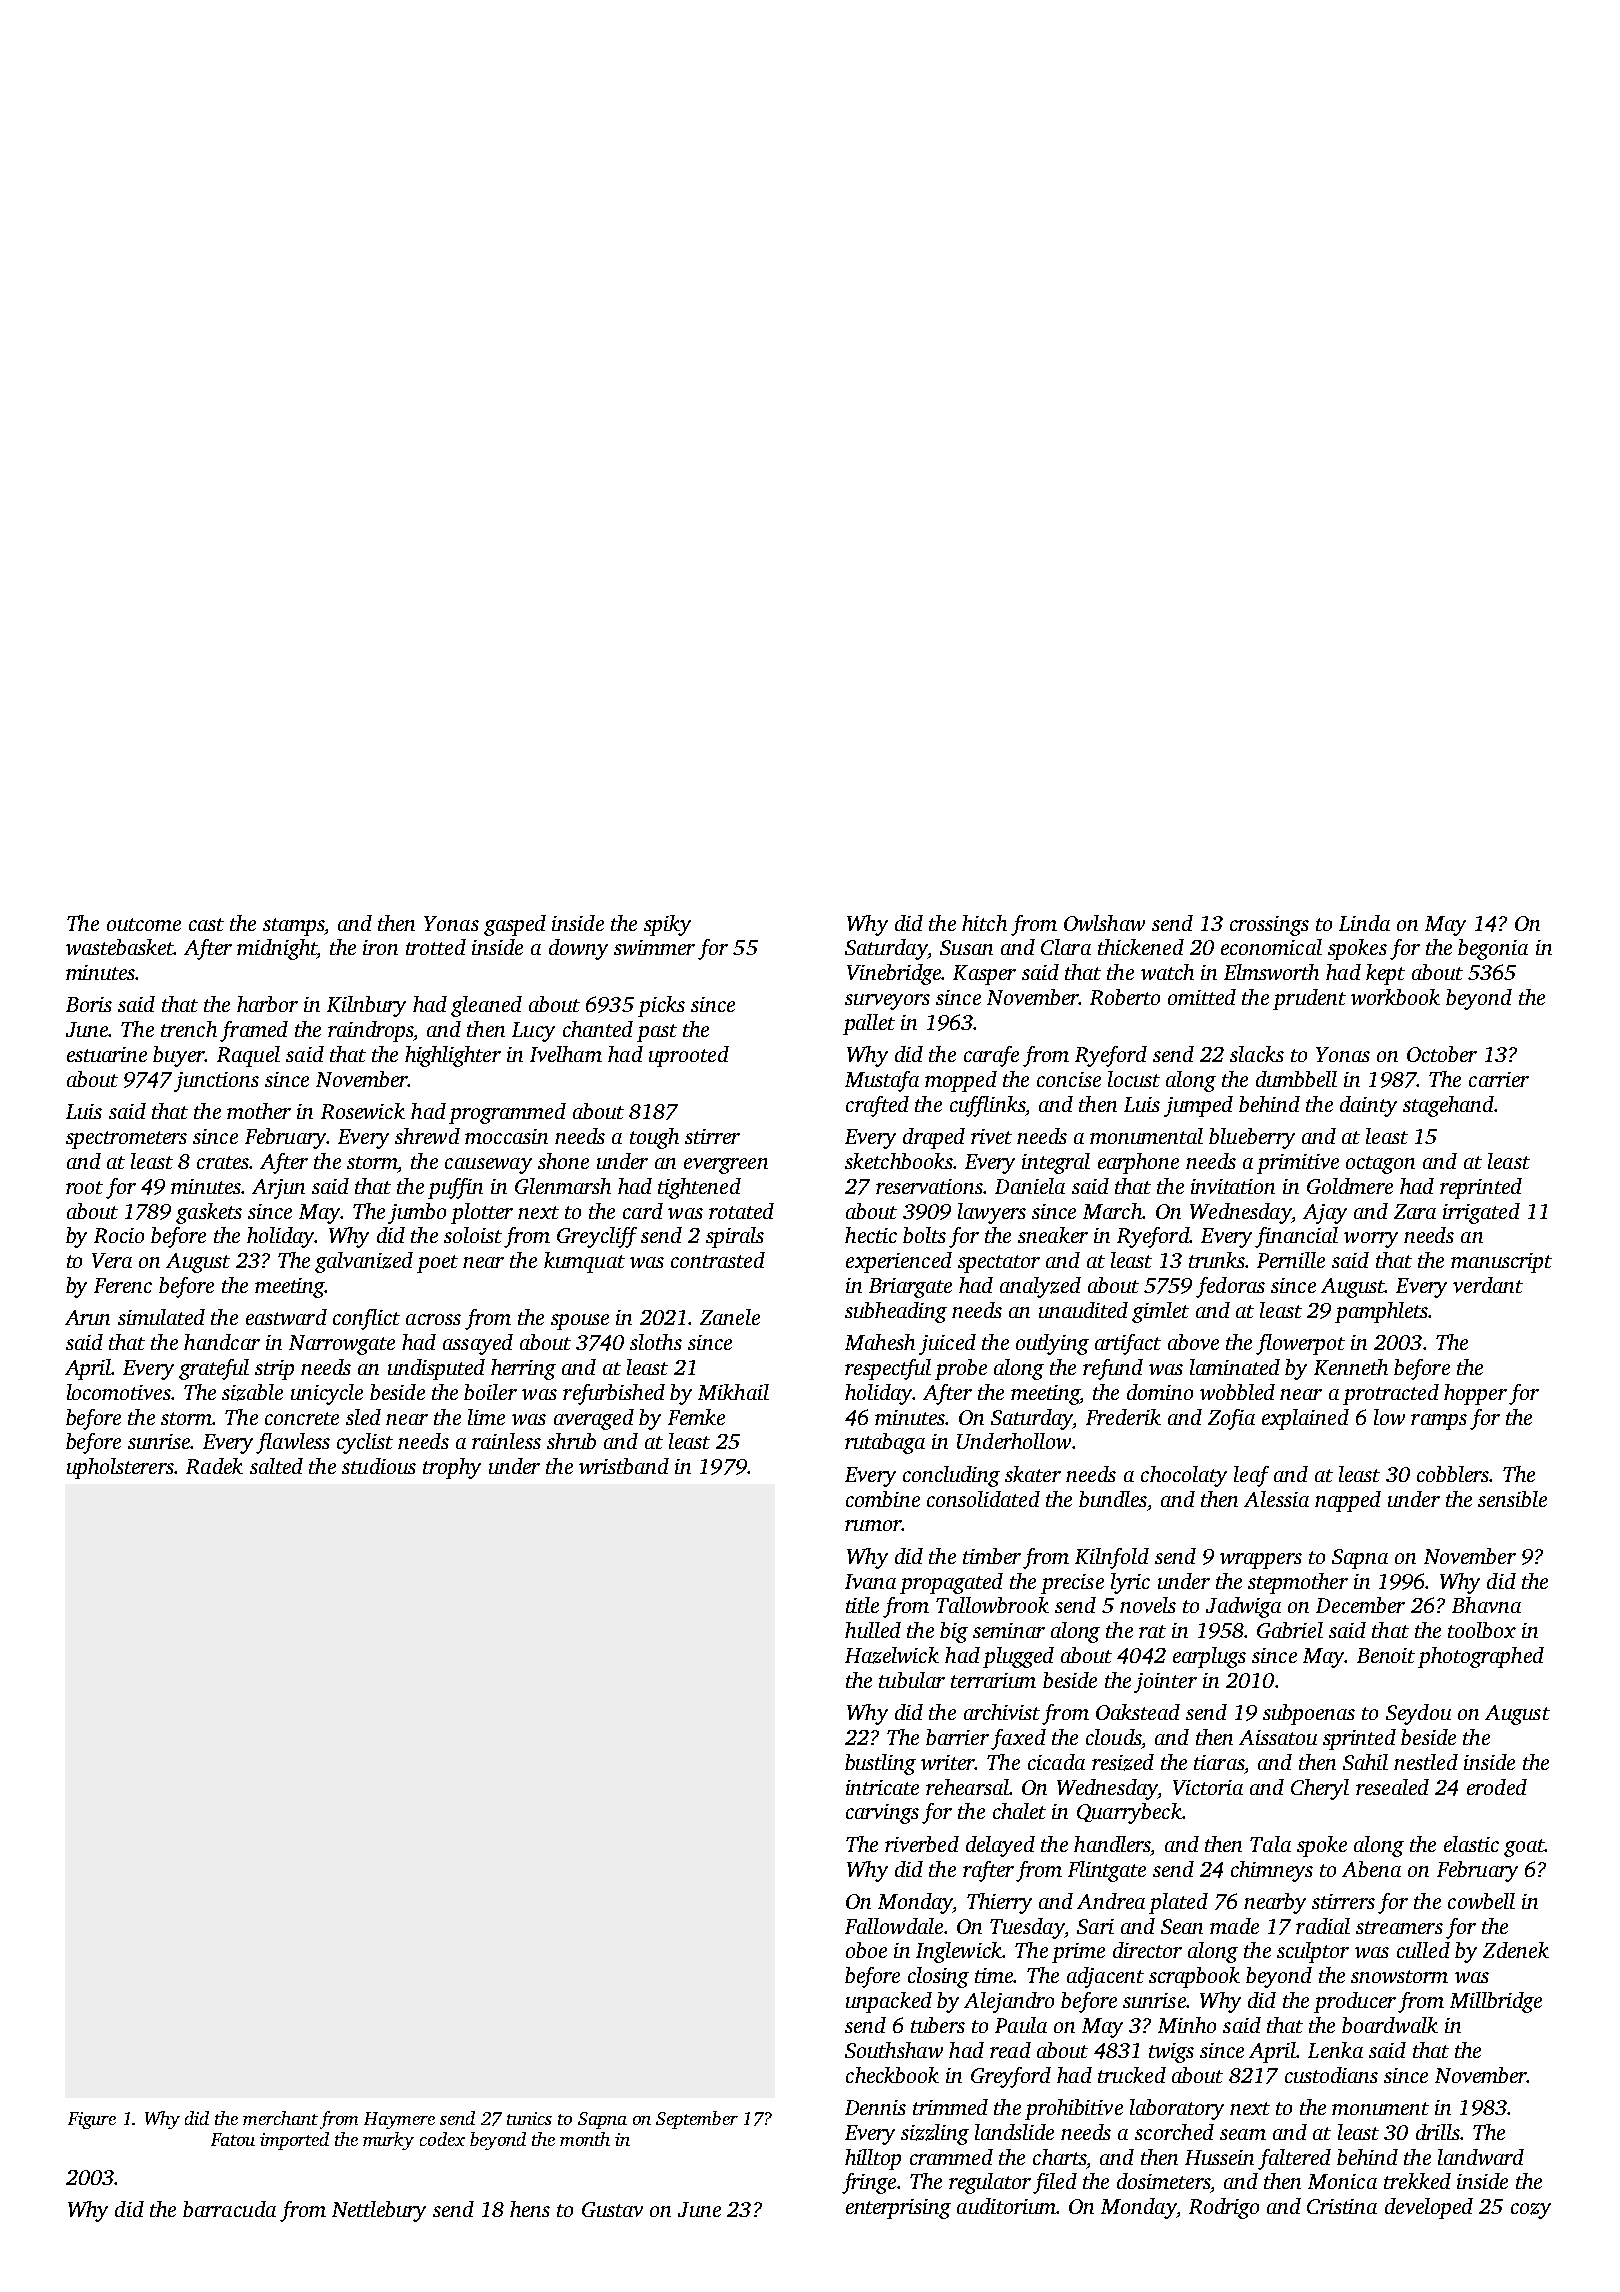 The image size is (1620, 2292). I want to click on Gabriel, so click(1290, 1630).
